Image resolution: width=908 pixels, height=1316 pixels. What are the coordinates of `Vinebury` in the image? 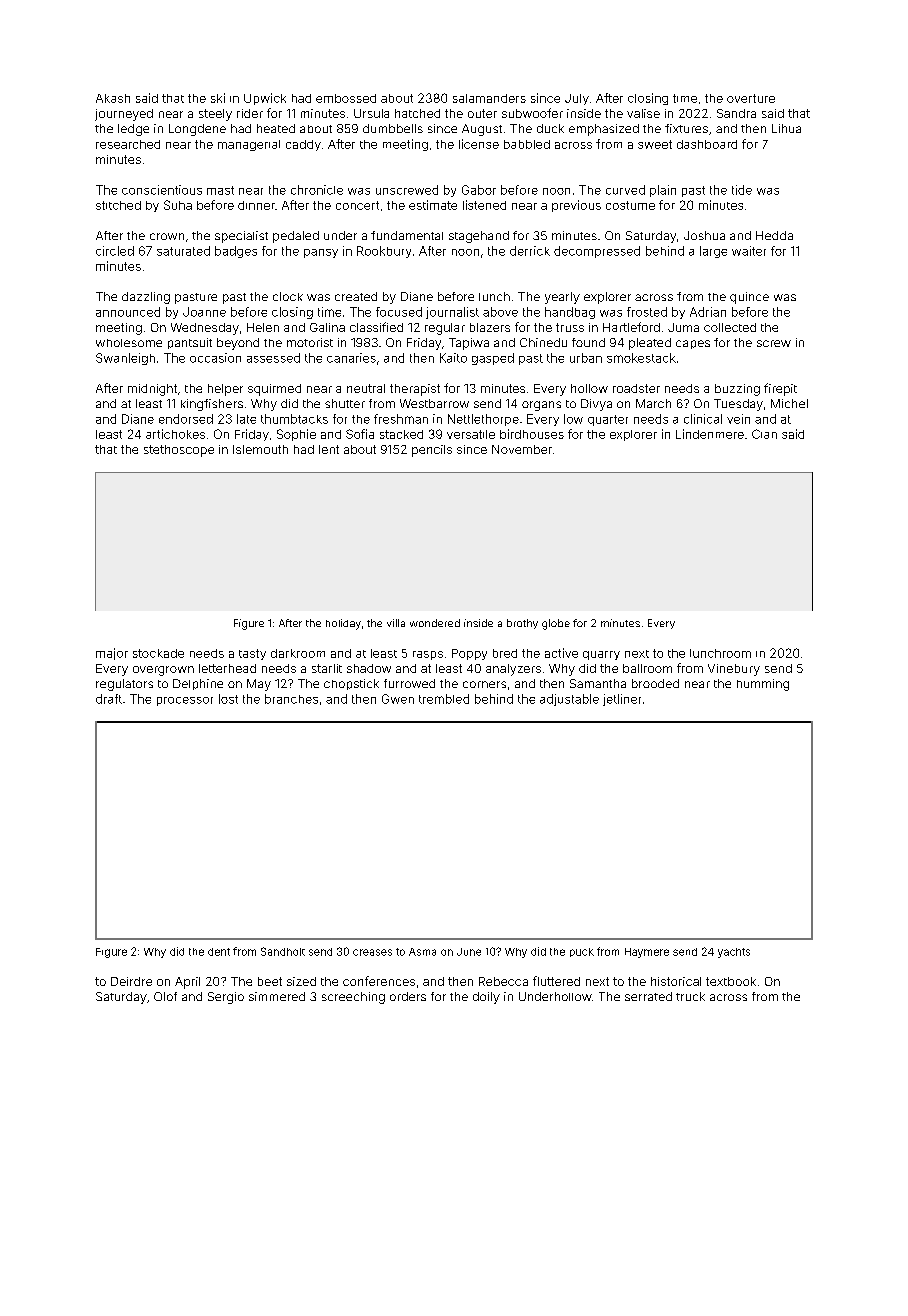 It's located at (734, 670).
